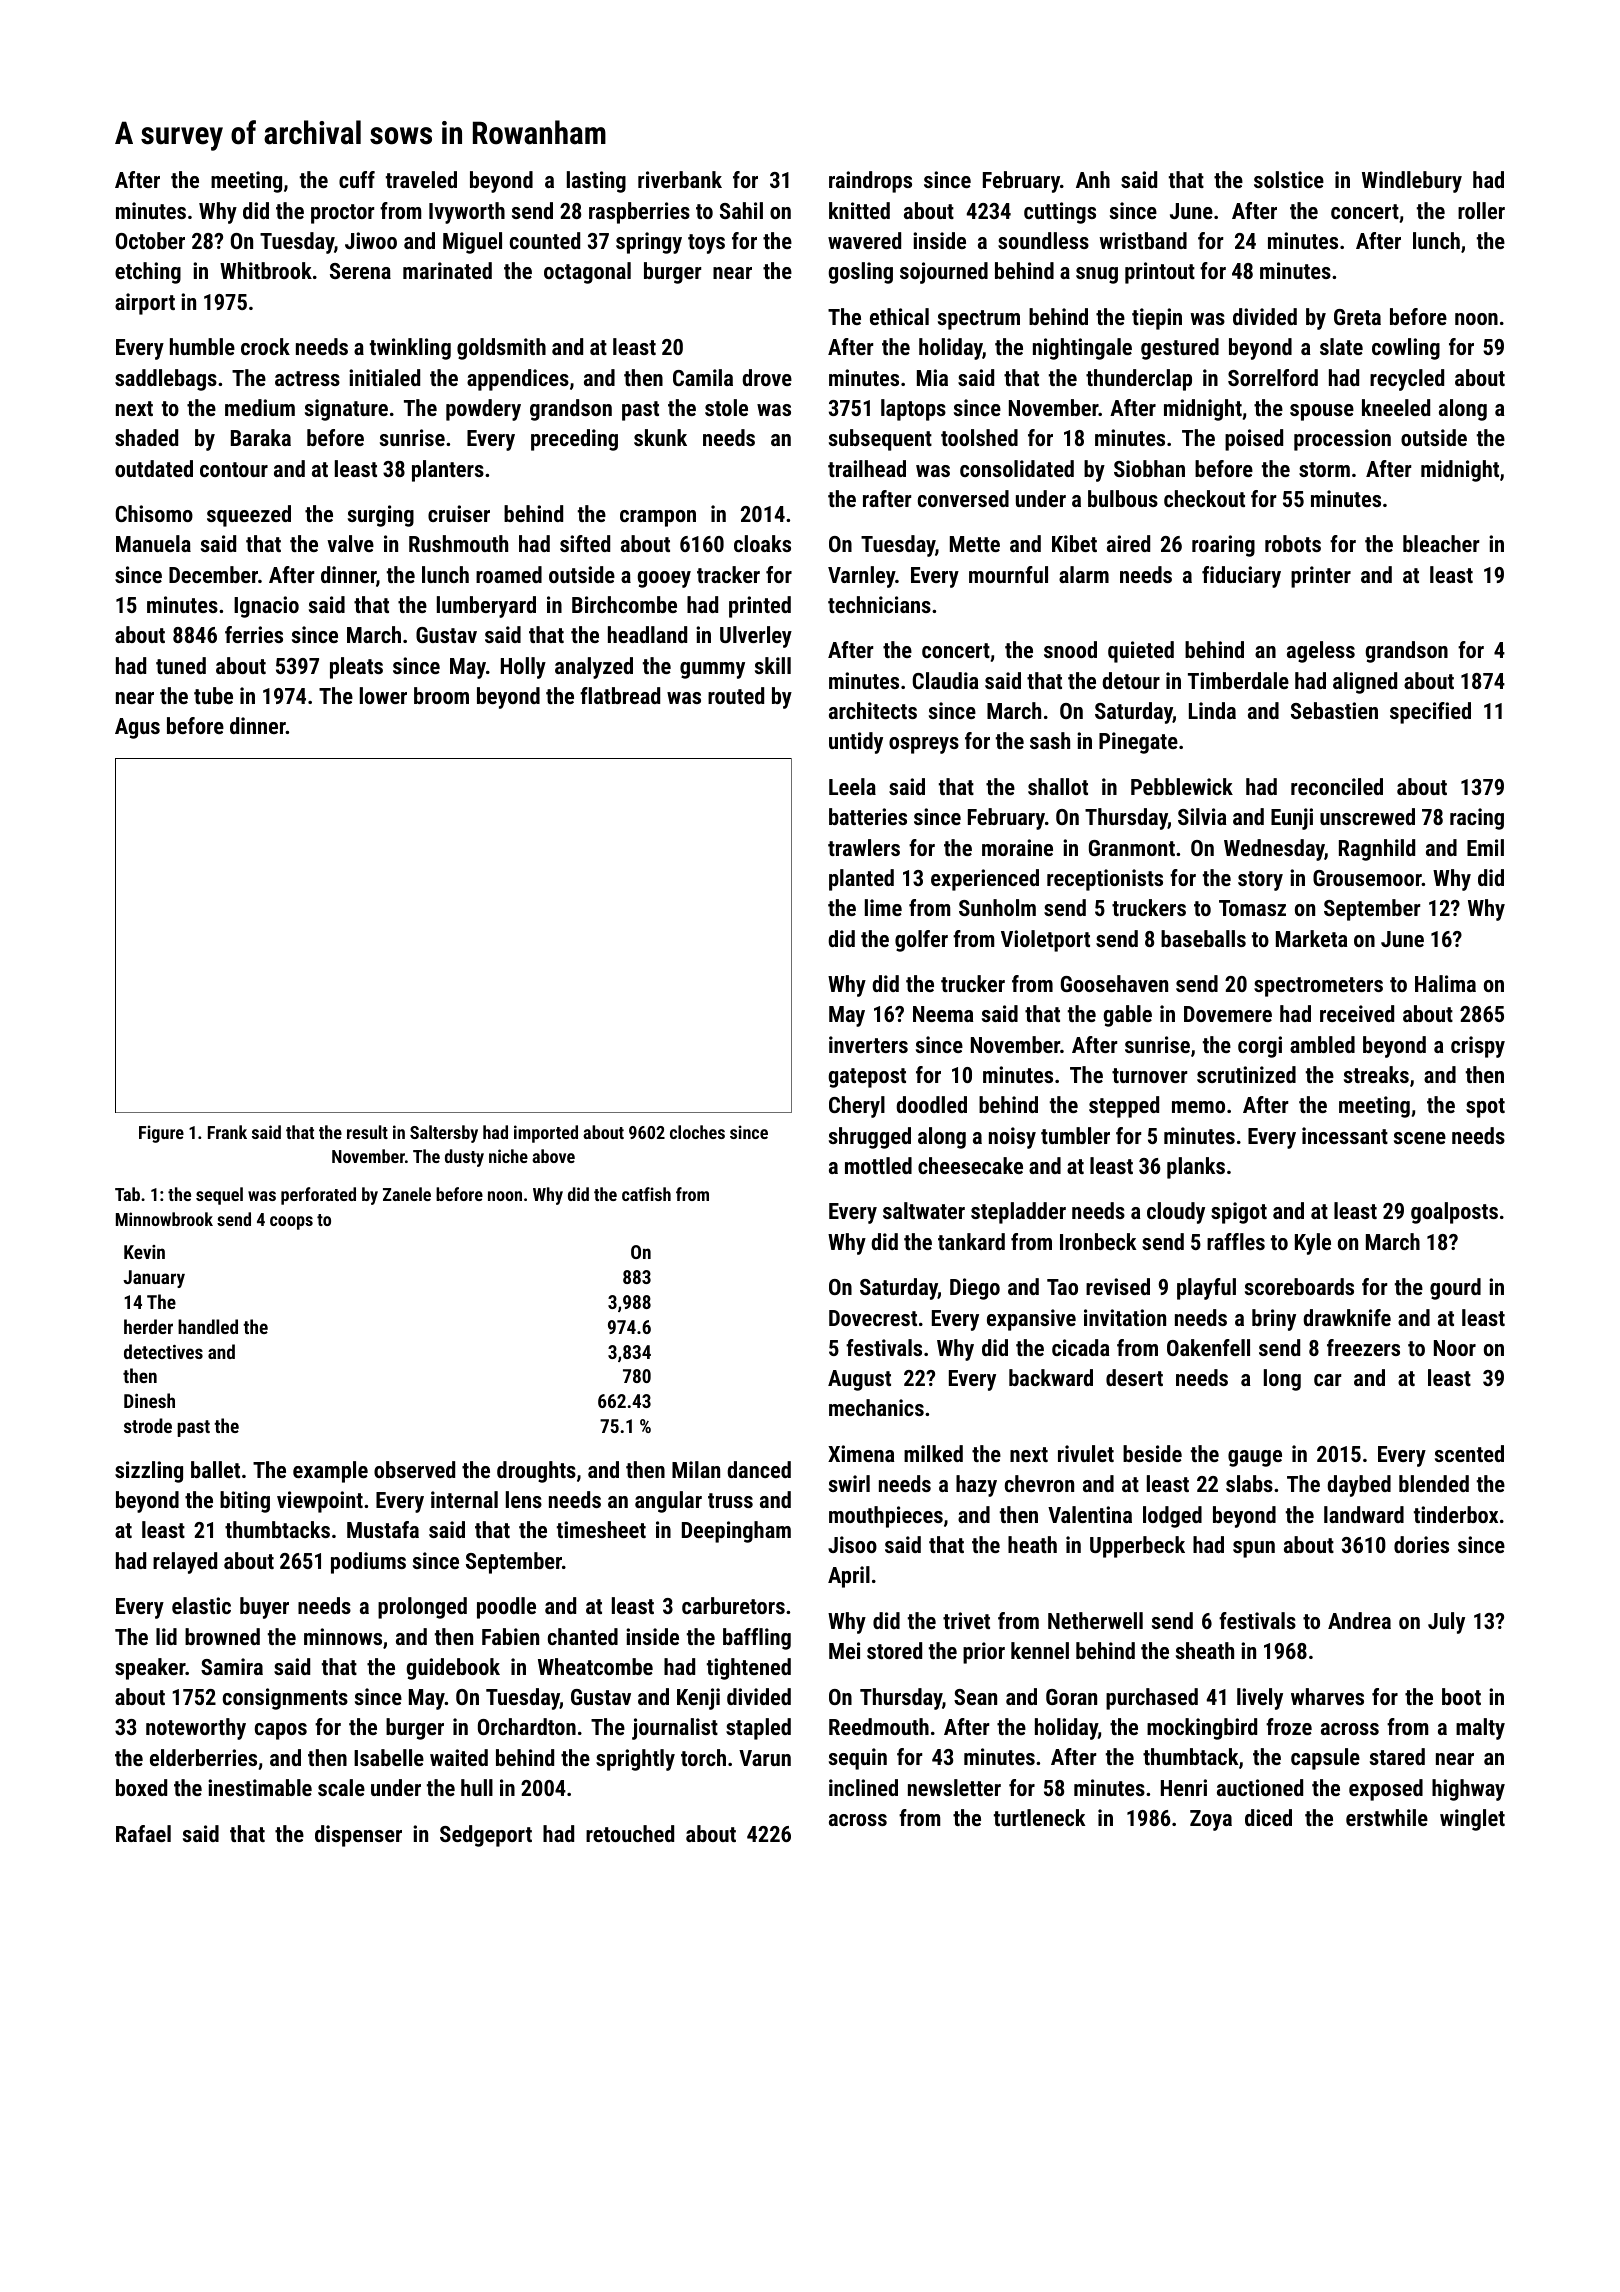 The image size is (1620, 2292). What do you see at coordinates (703, 377) in the screenshot?
I see `Camila` at bounding box center [703, 377].
